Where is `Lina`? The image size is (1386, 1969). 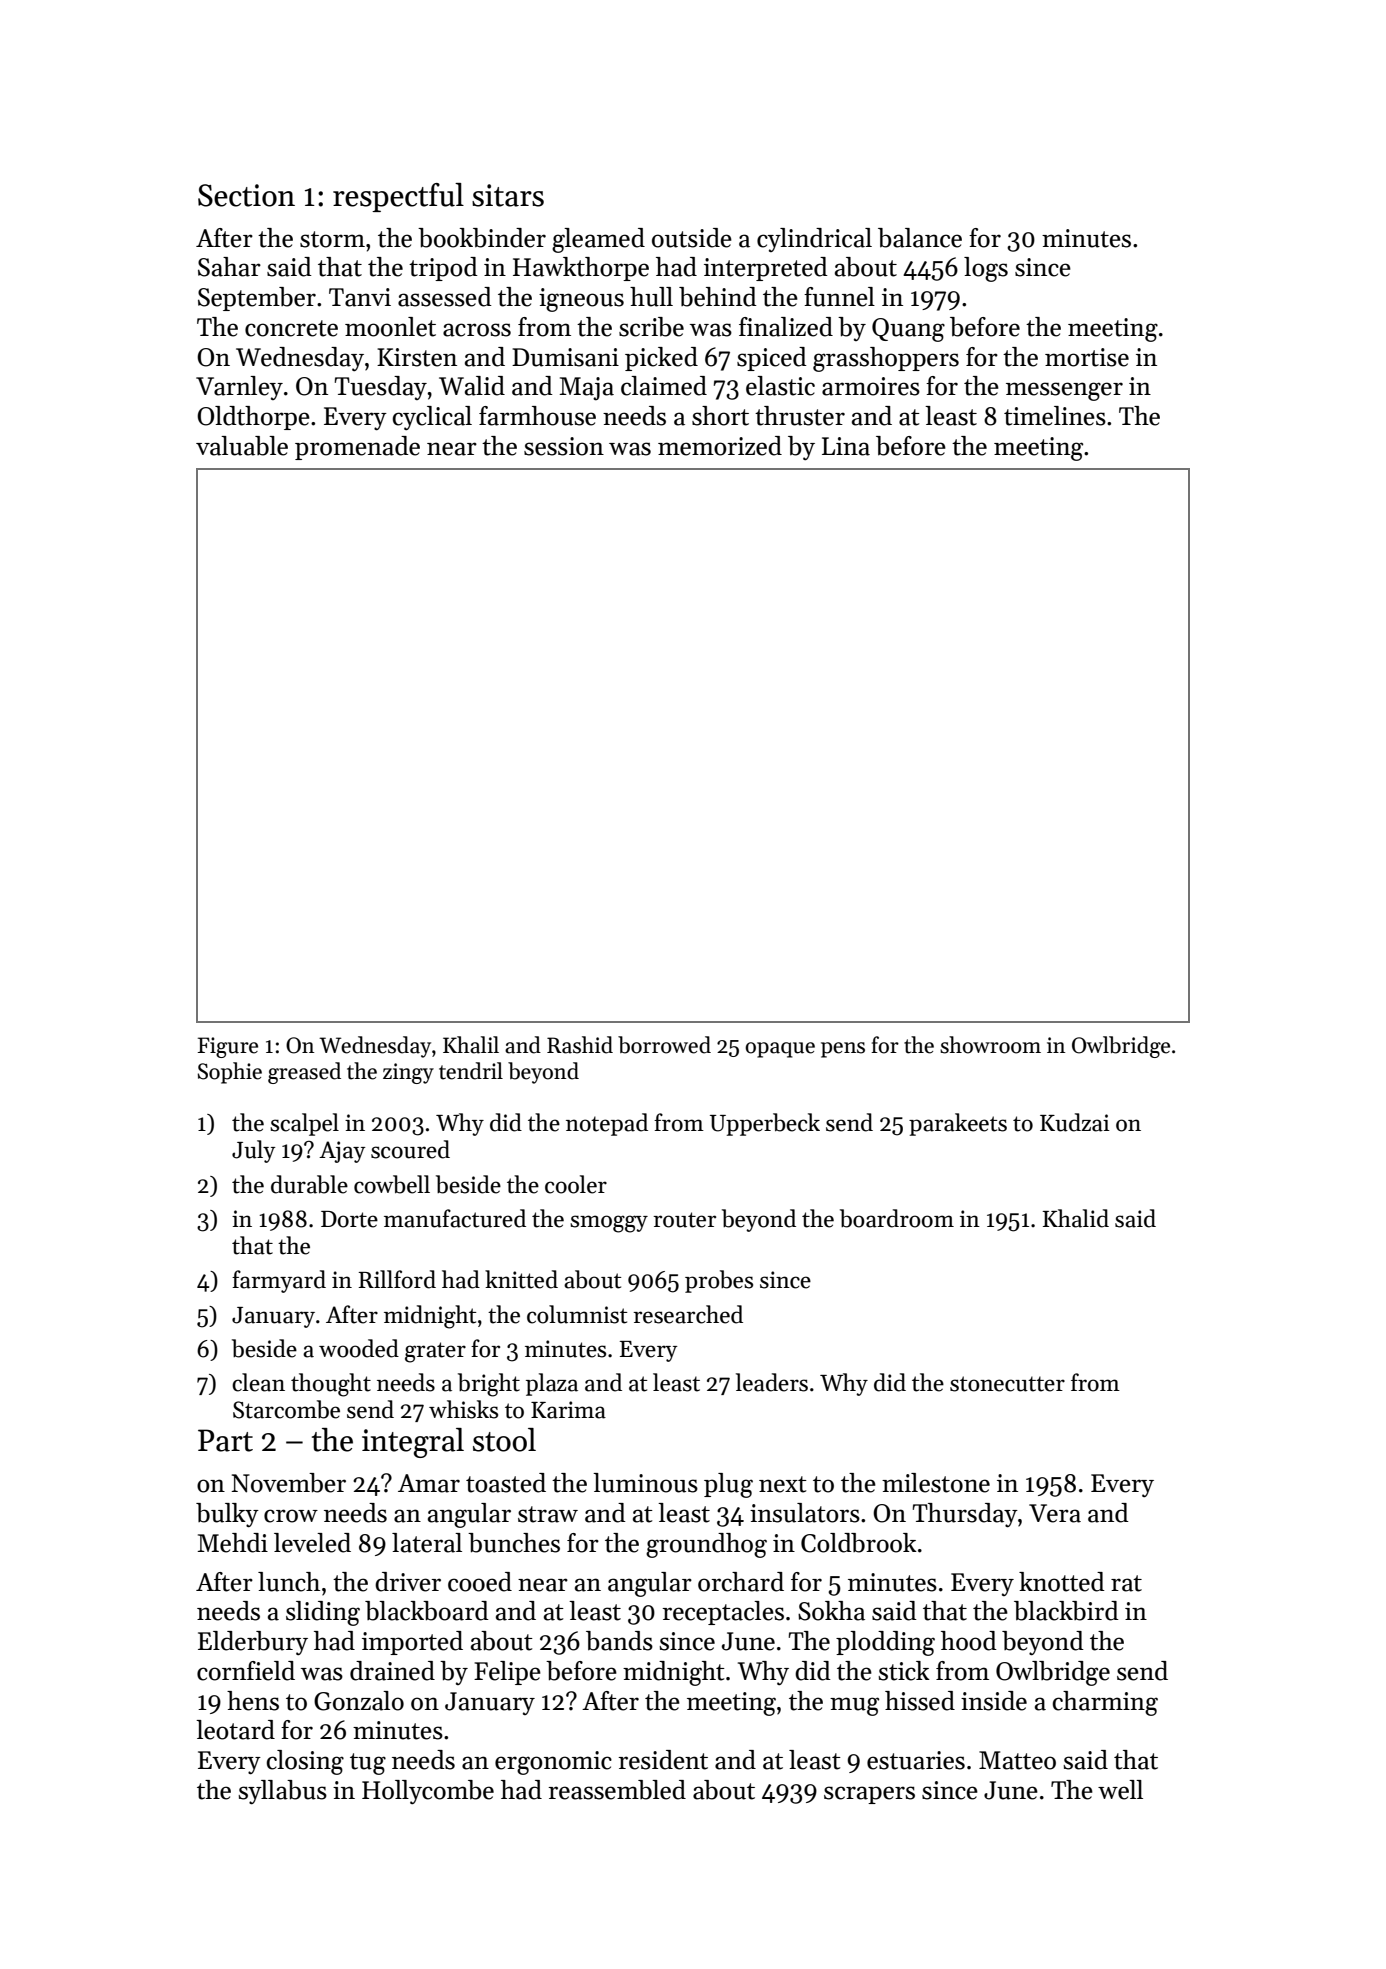 Lina is located at coordinates (846, 446).
